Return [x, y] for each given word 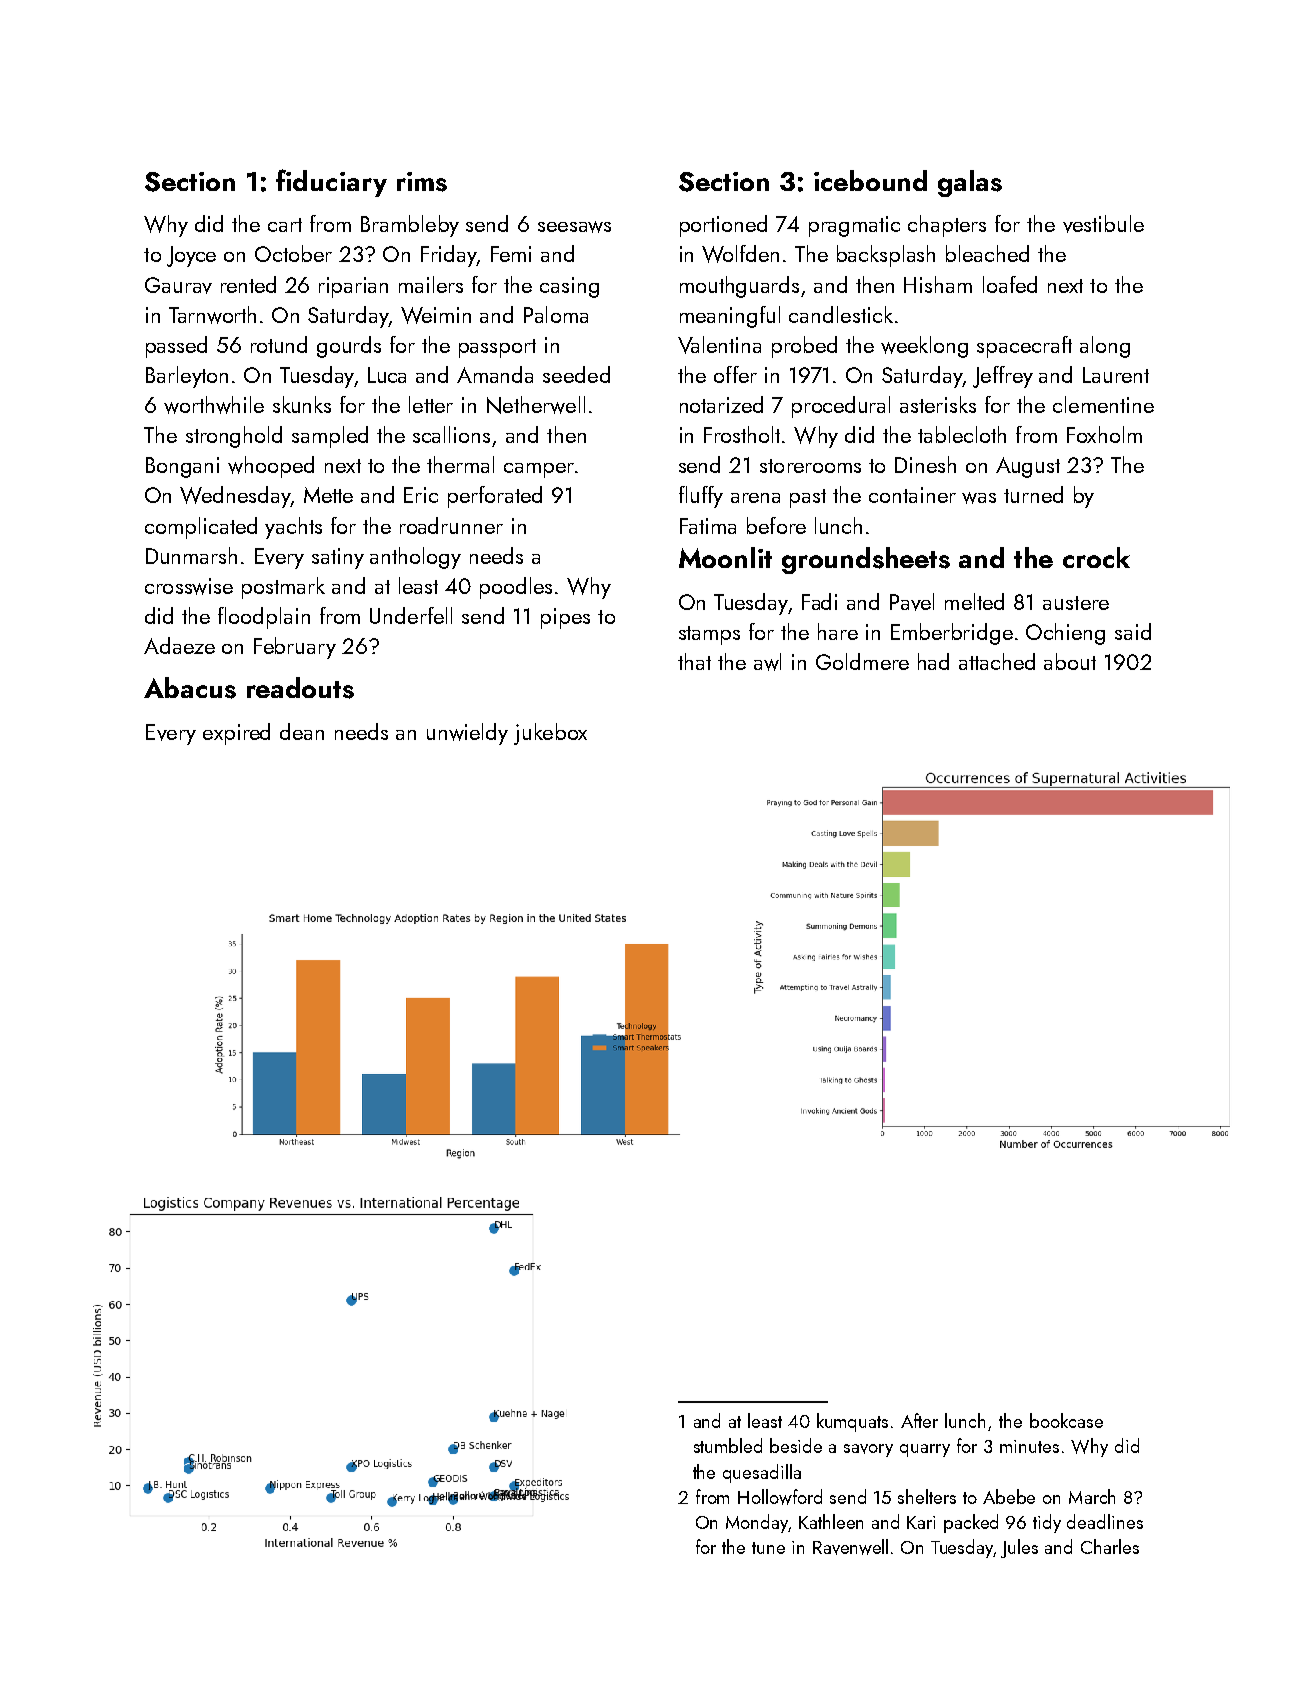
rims [422, 182]
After [919, 1420]
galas [970, 183]
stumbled [728, 1445]
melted [974, 601]
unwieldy [467, 734]
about [1070, 661]
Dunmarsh [191, 555]
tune [768, 1548]
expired [236, 734]
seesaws [574, 227]
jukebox [550, 734]
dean [302, 731]
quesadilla [762, 1473]
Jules [1019, 1548]
